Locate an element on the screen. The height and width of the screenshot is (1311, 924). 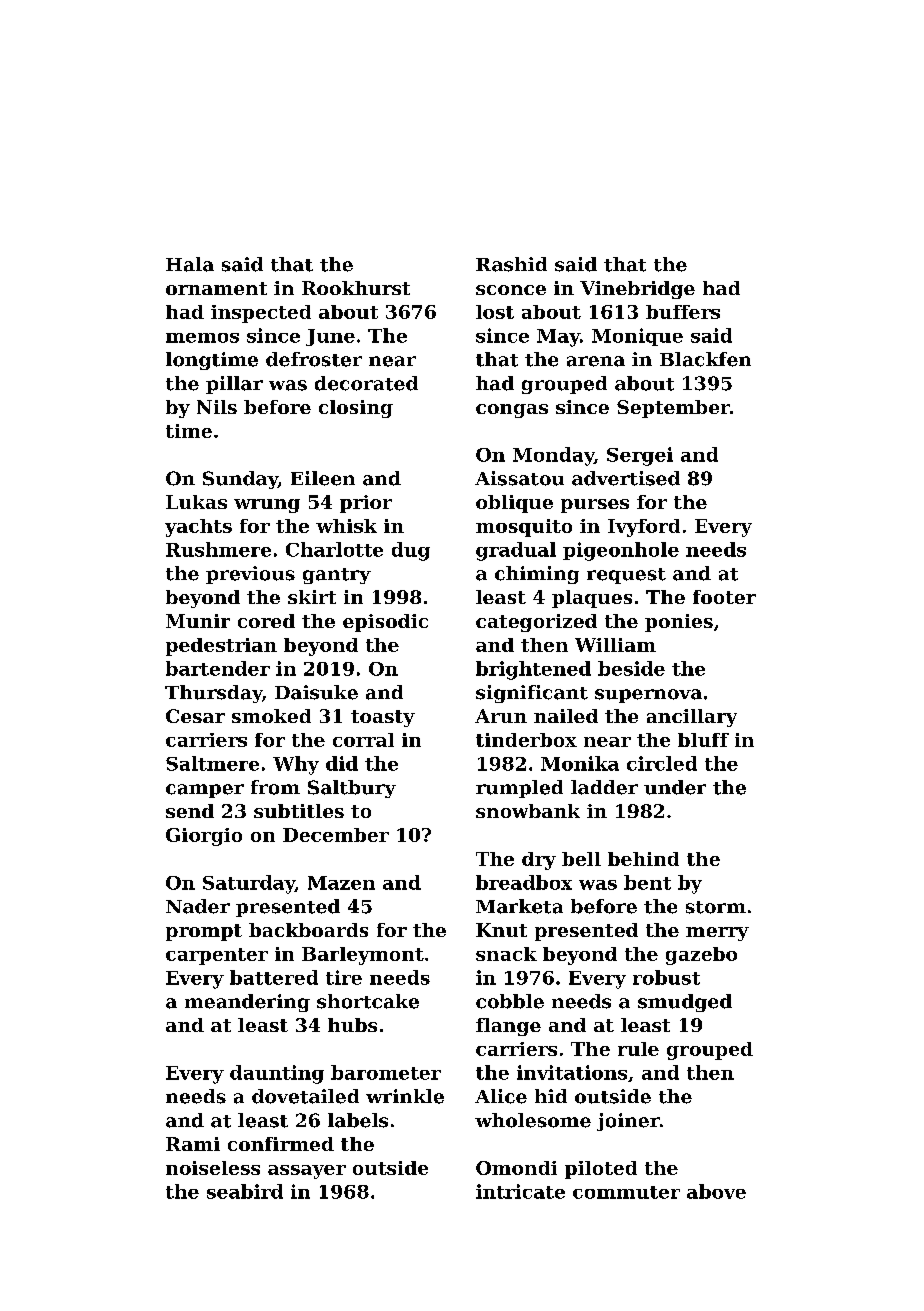
memos is located at coordinates (202, 338).
